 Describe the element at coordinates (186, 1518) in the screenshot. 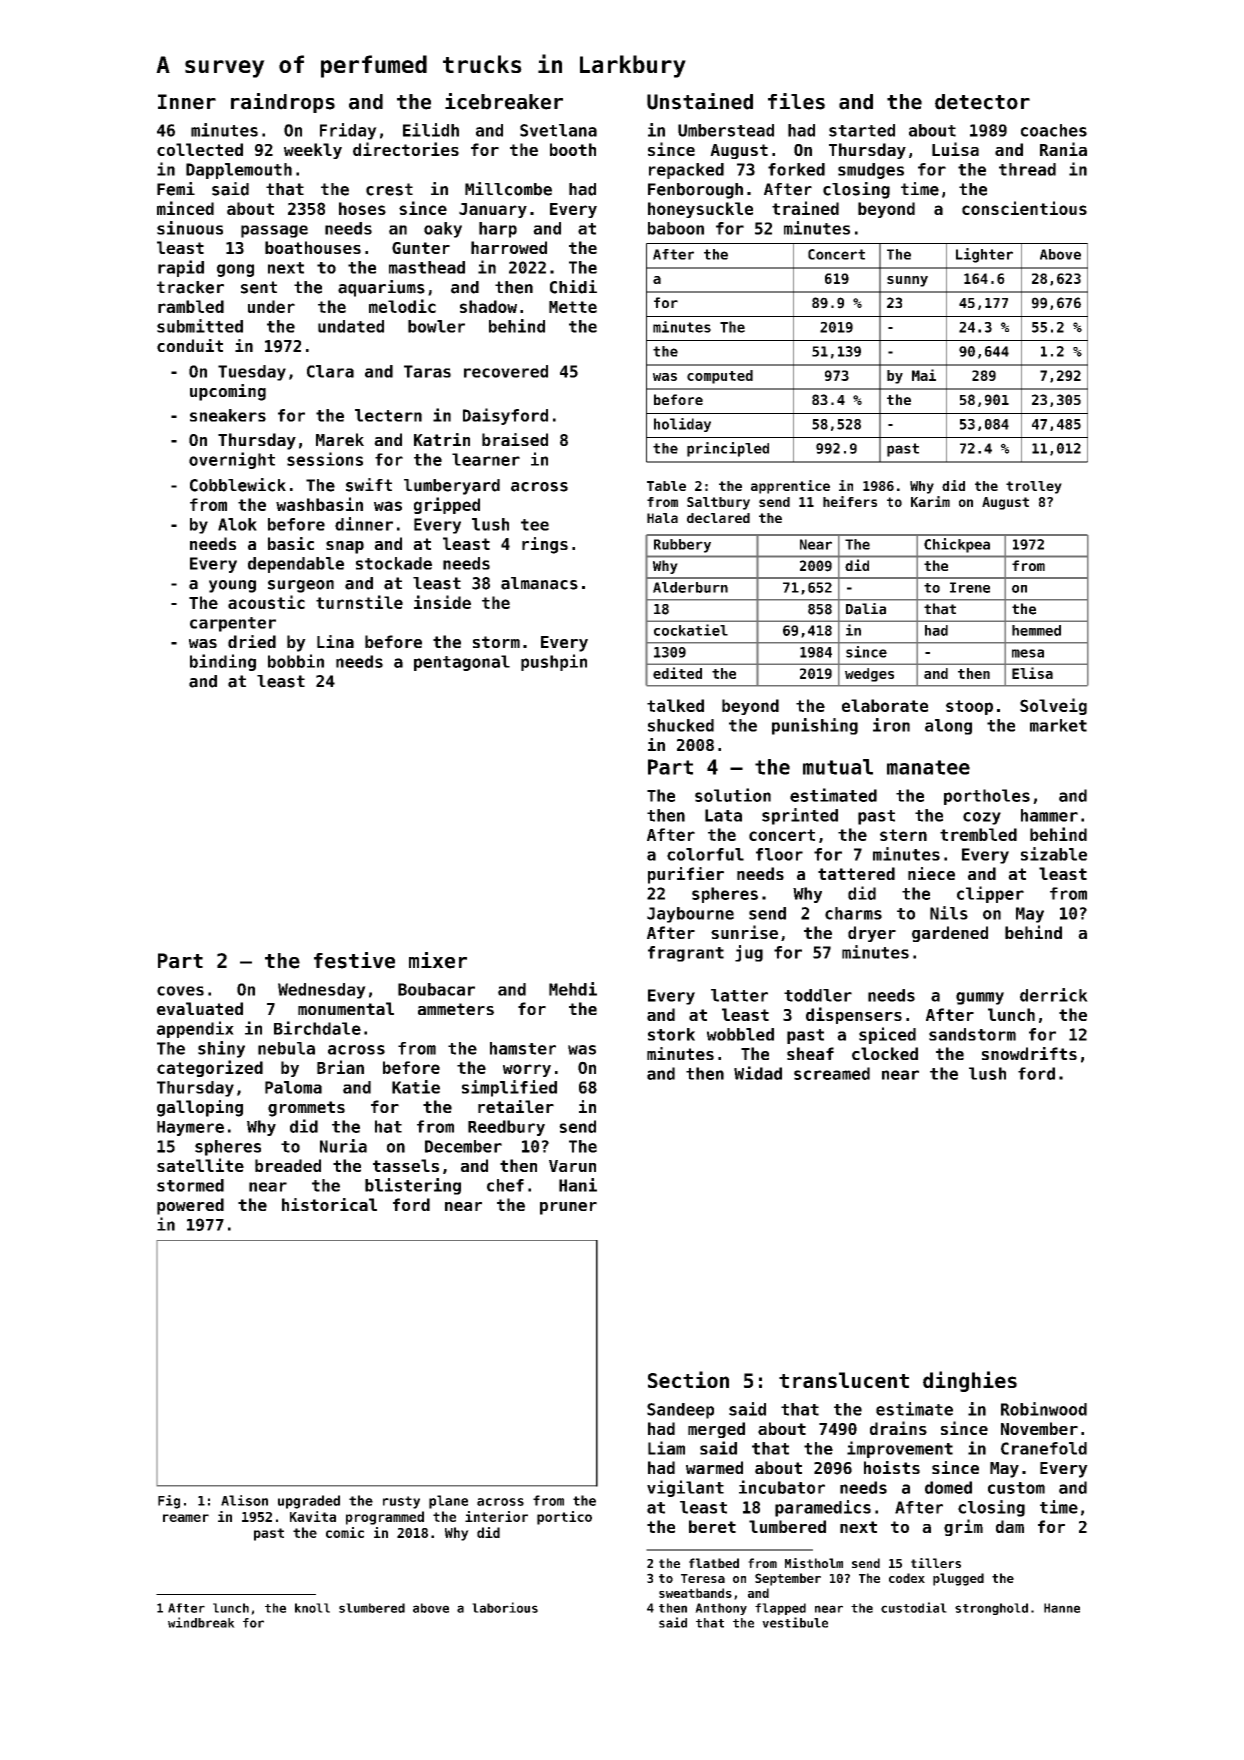

I see `reamer` at that location.
